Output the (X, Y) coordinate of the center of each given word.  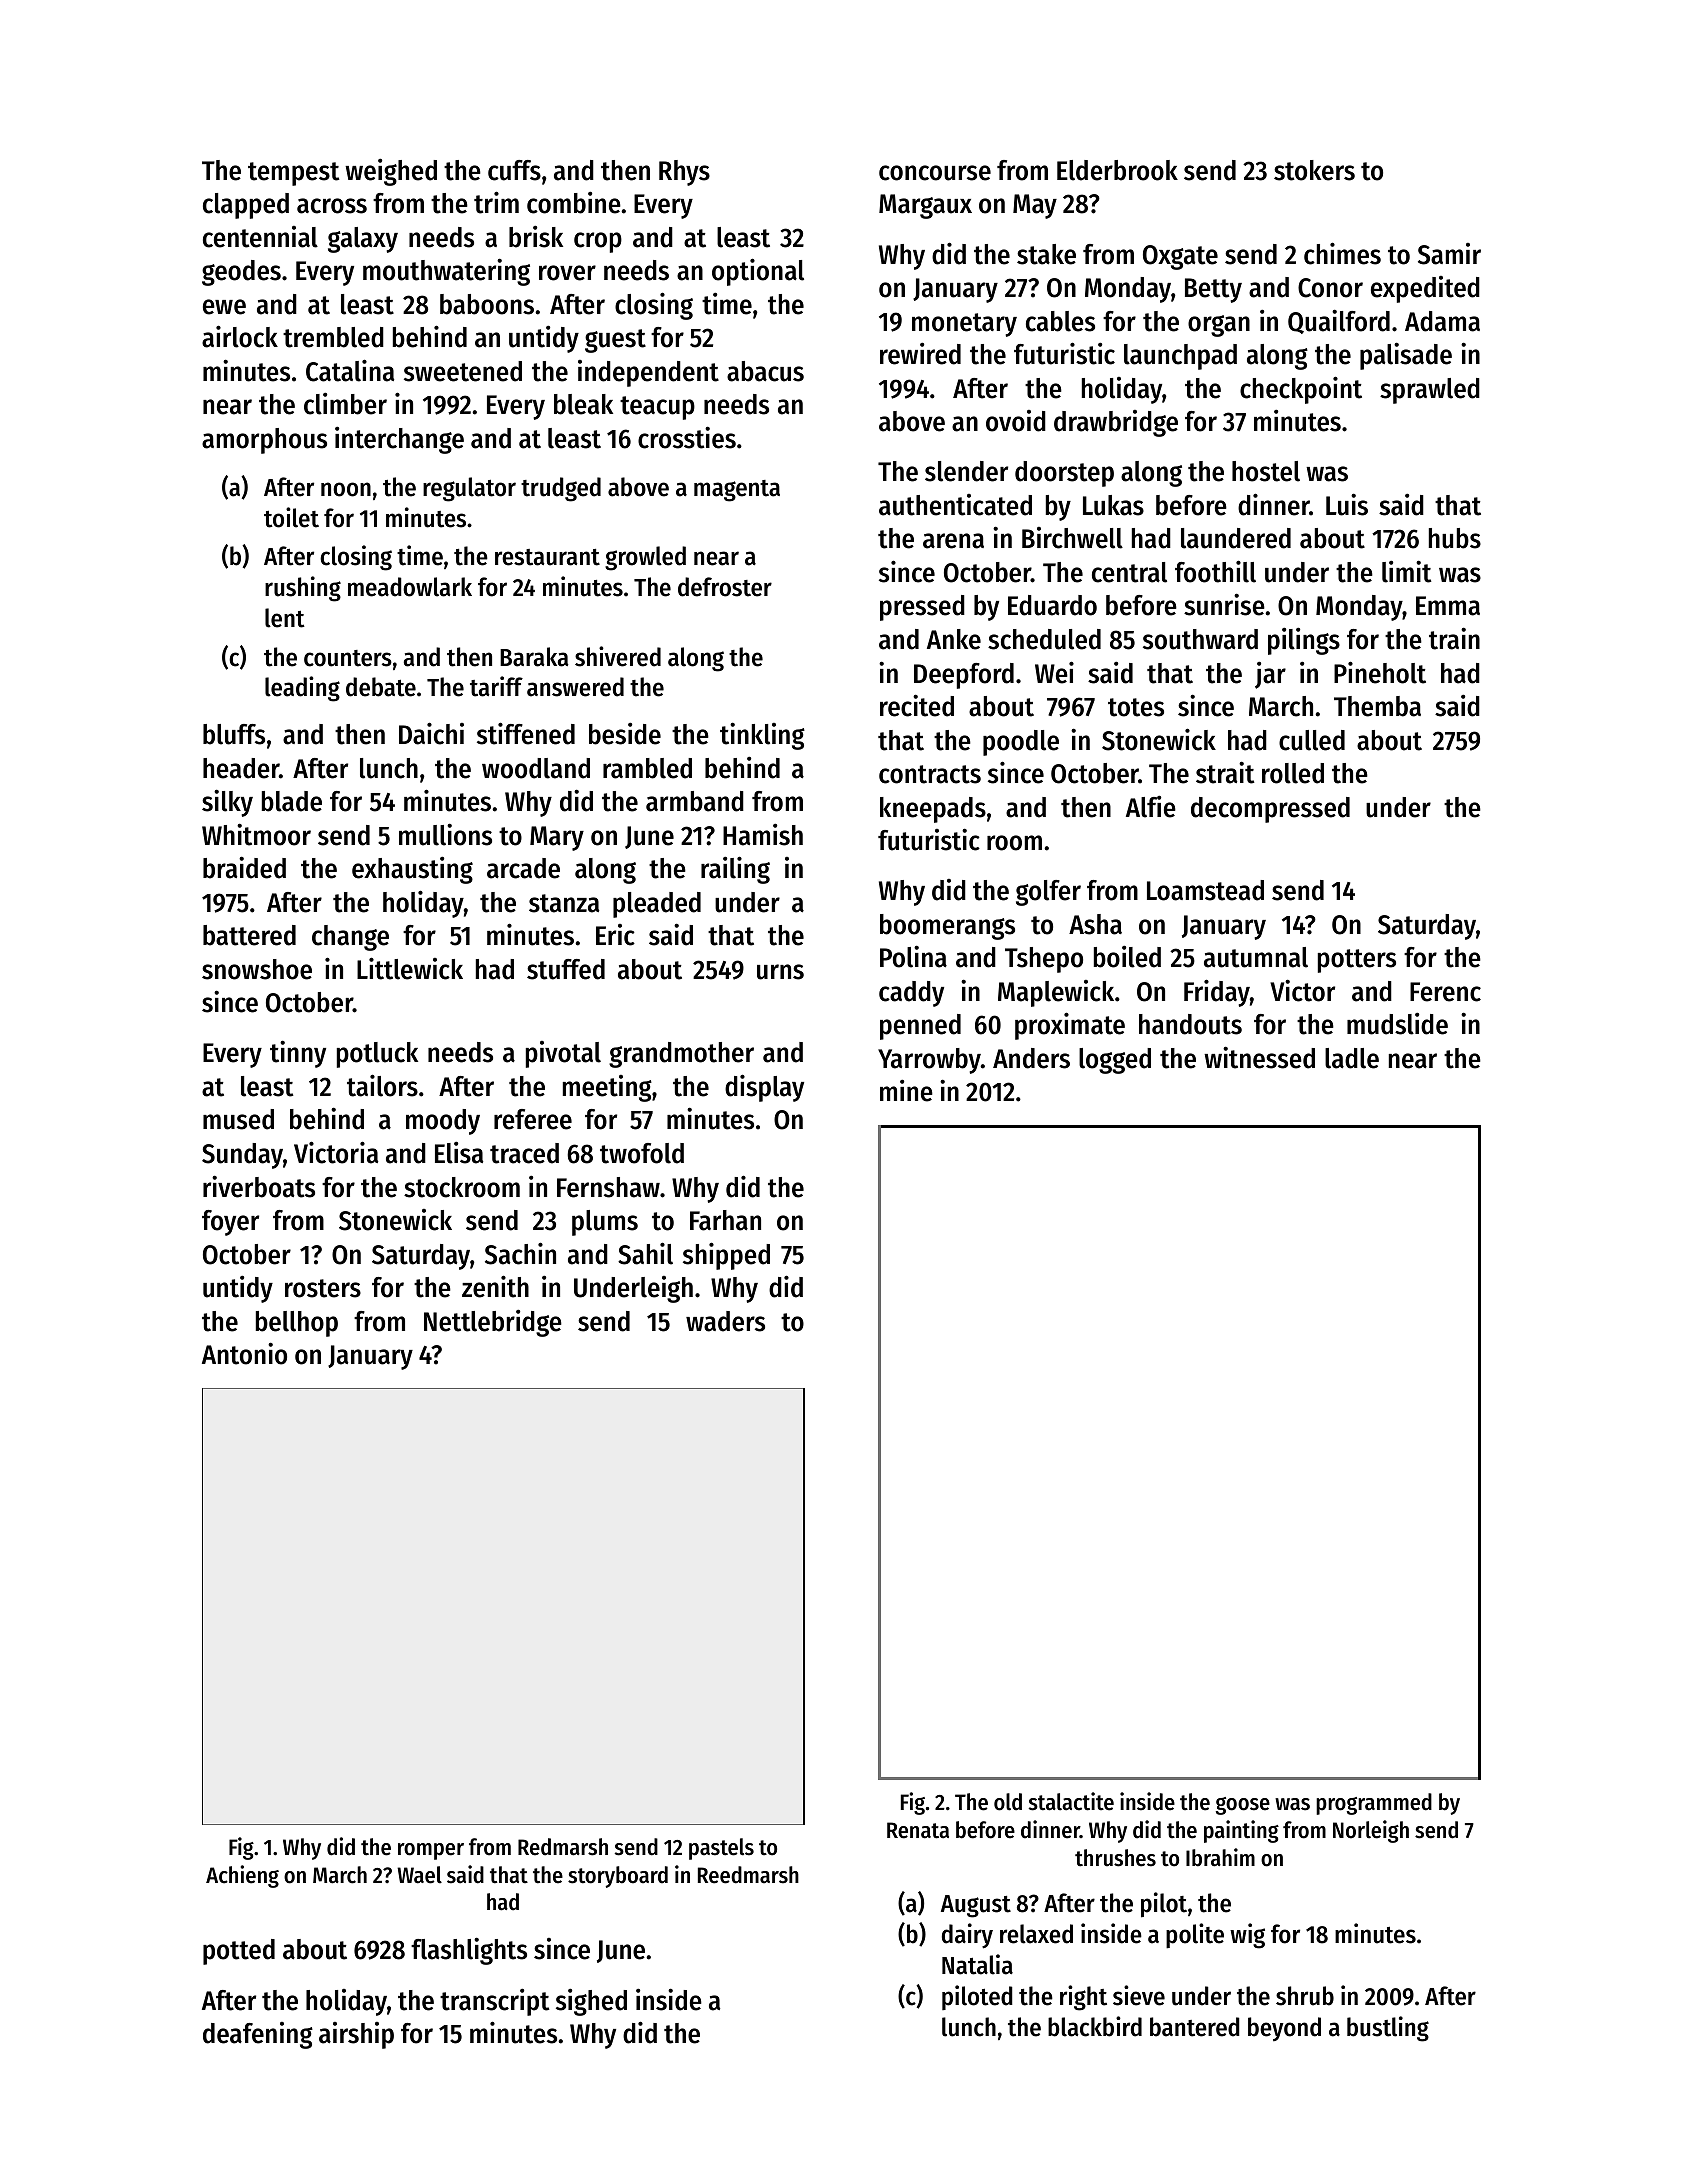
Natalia (977, 1964)
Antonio (244, 1353)
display (764, 1088)
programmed (1374, 1804)
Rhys (684, 173)
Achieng (242, 1876)
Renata (918, 1830)
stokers (1314, 170)
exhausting (412, 870)
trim (496, 202)
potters (1357, 961)
